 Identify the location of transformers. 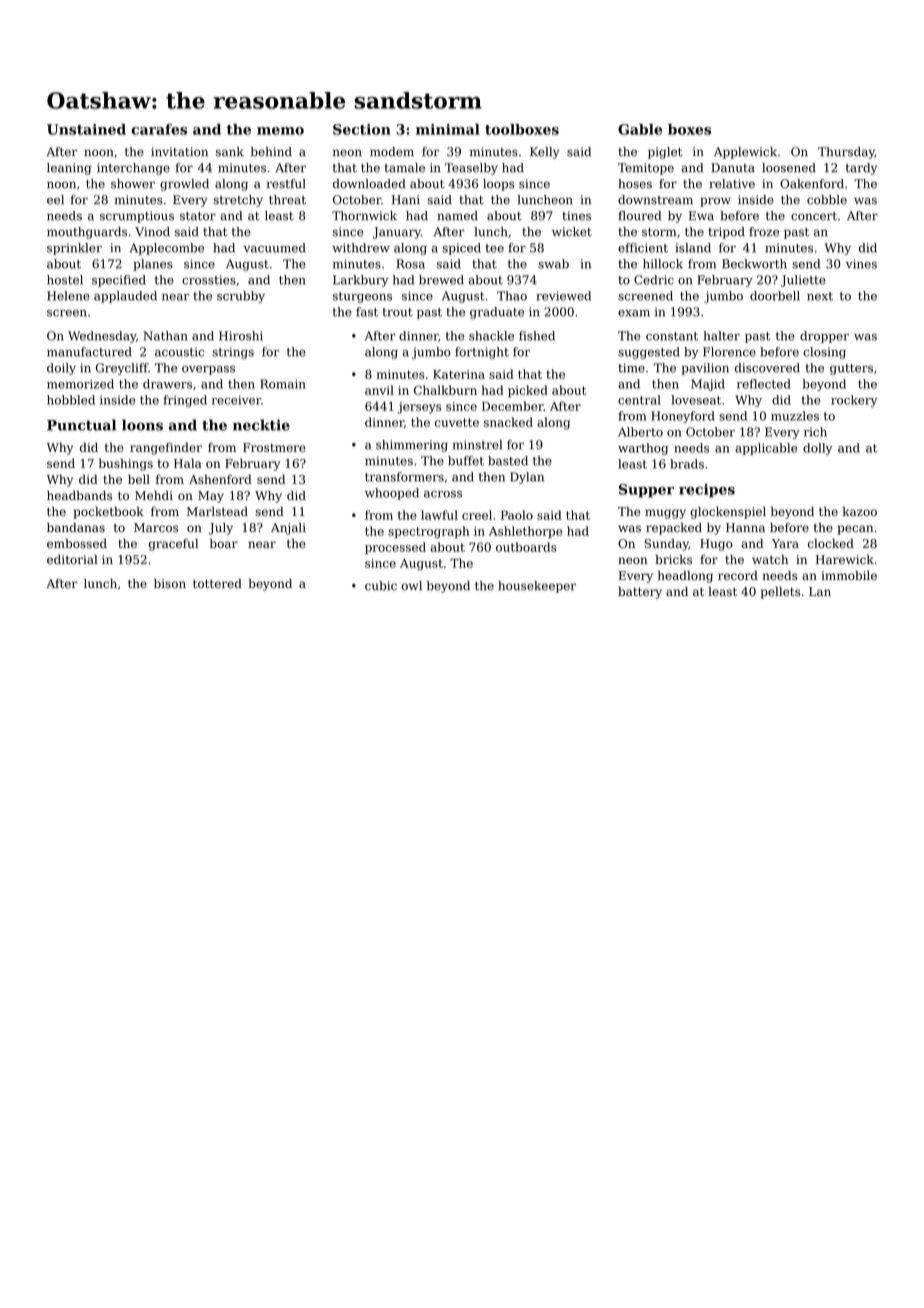
(404, 477).
